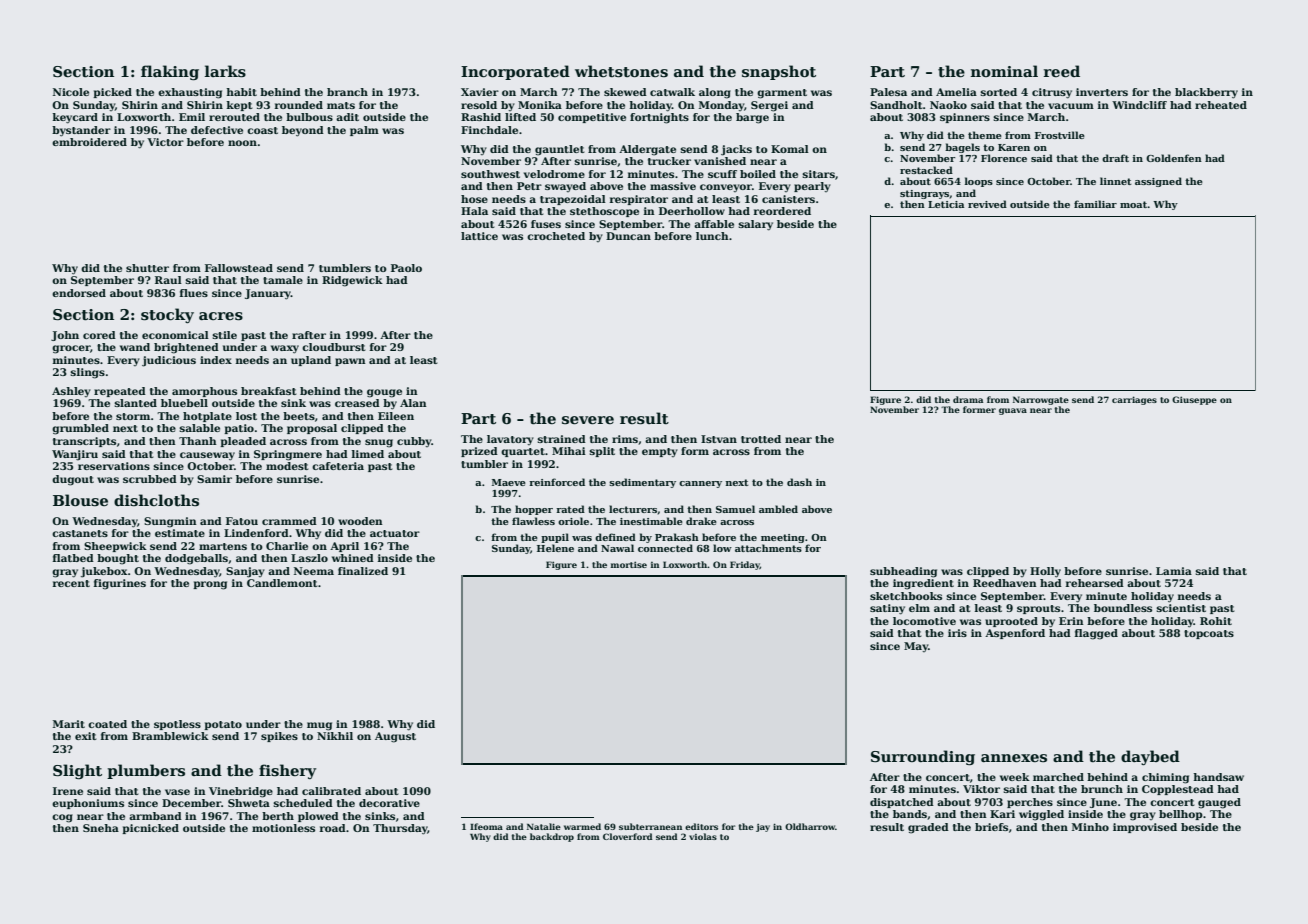  I want to click on larks, so click(225, 71).
